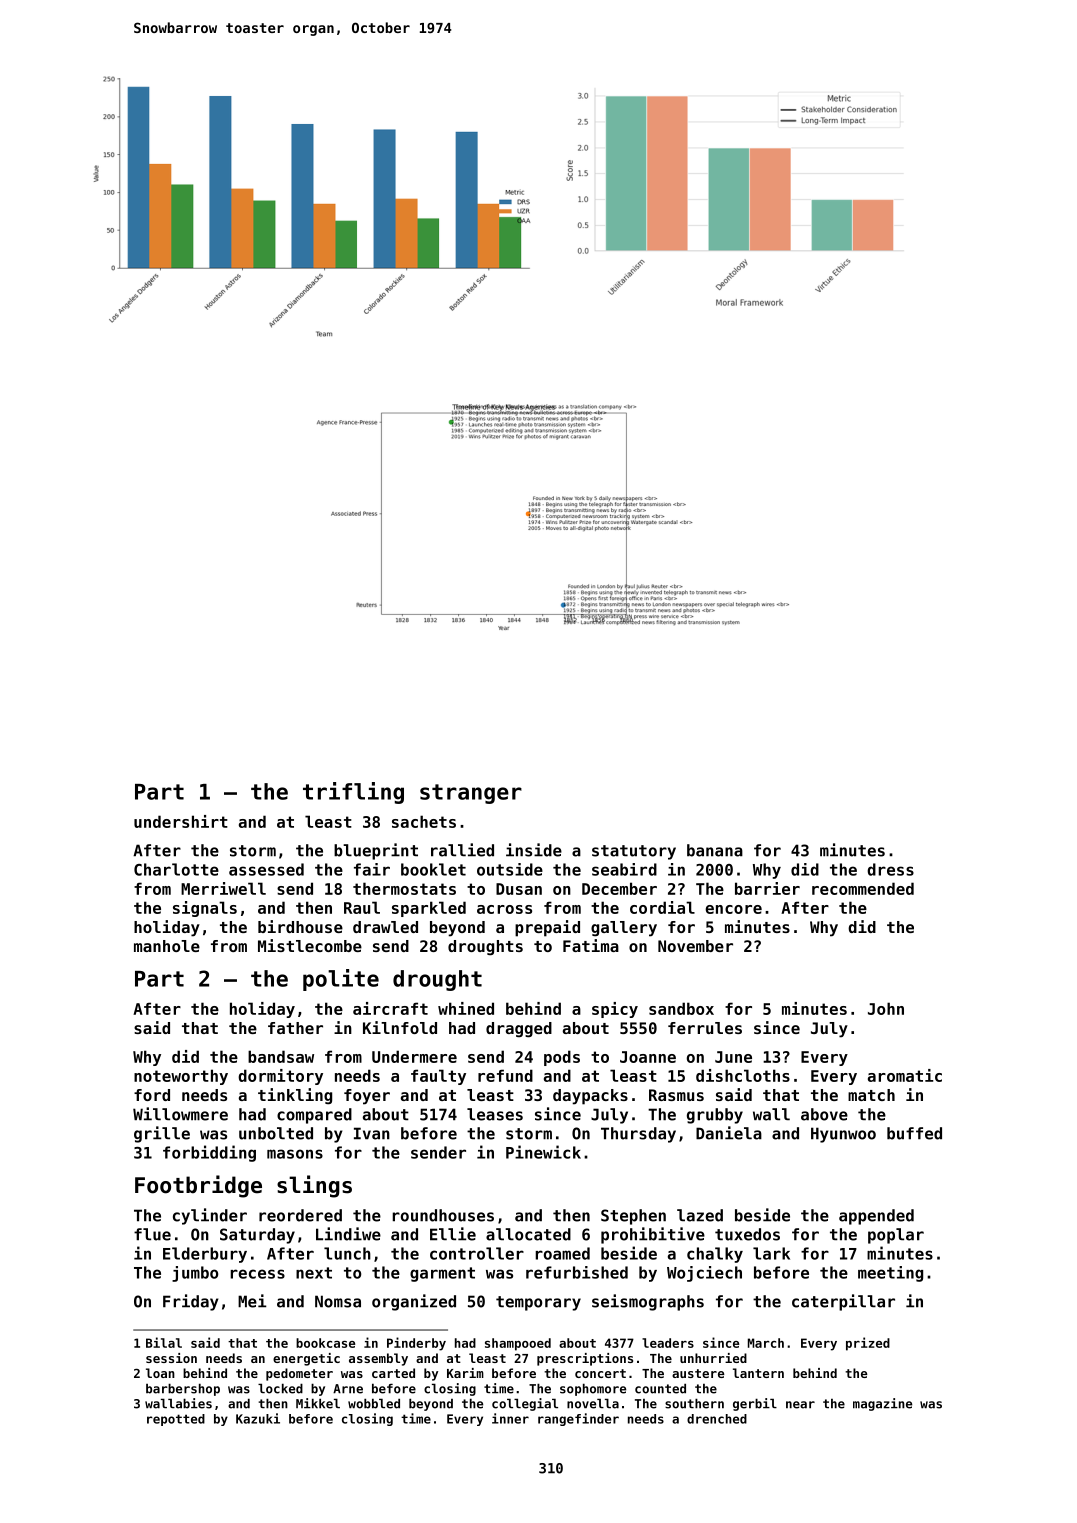  Describe the element at coordinates (590, 1097) in the document. I see `daypacks` at that location.
